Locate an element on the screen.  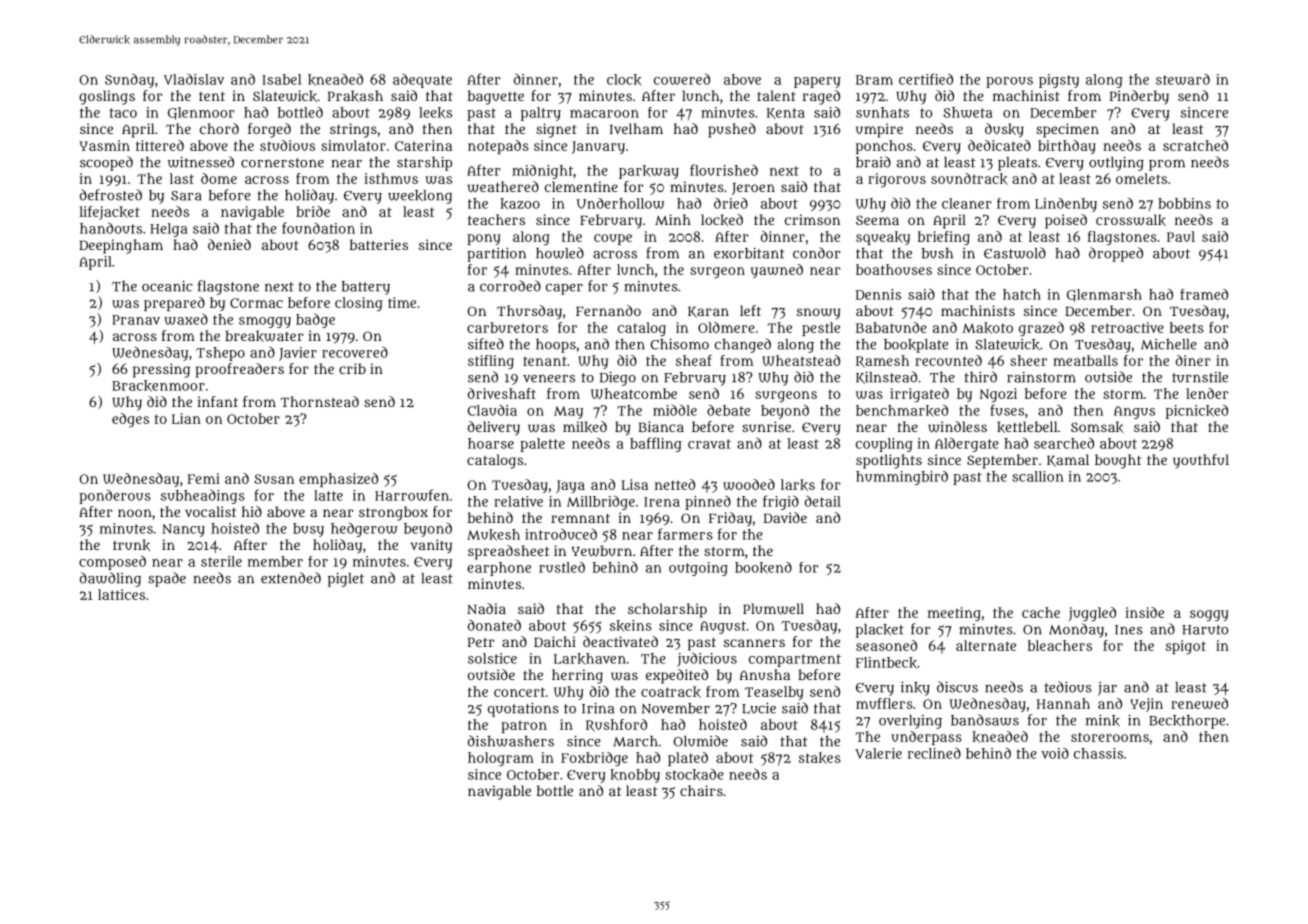
grazed is located at coordinates (1041, 329).
